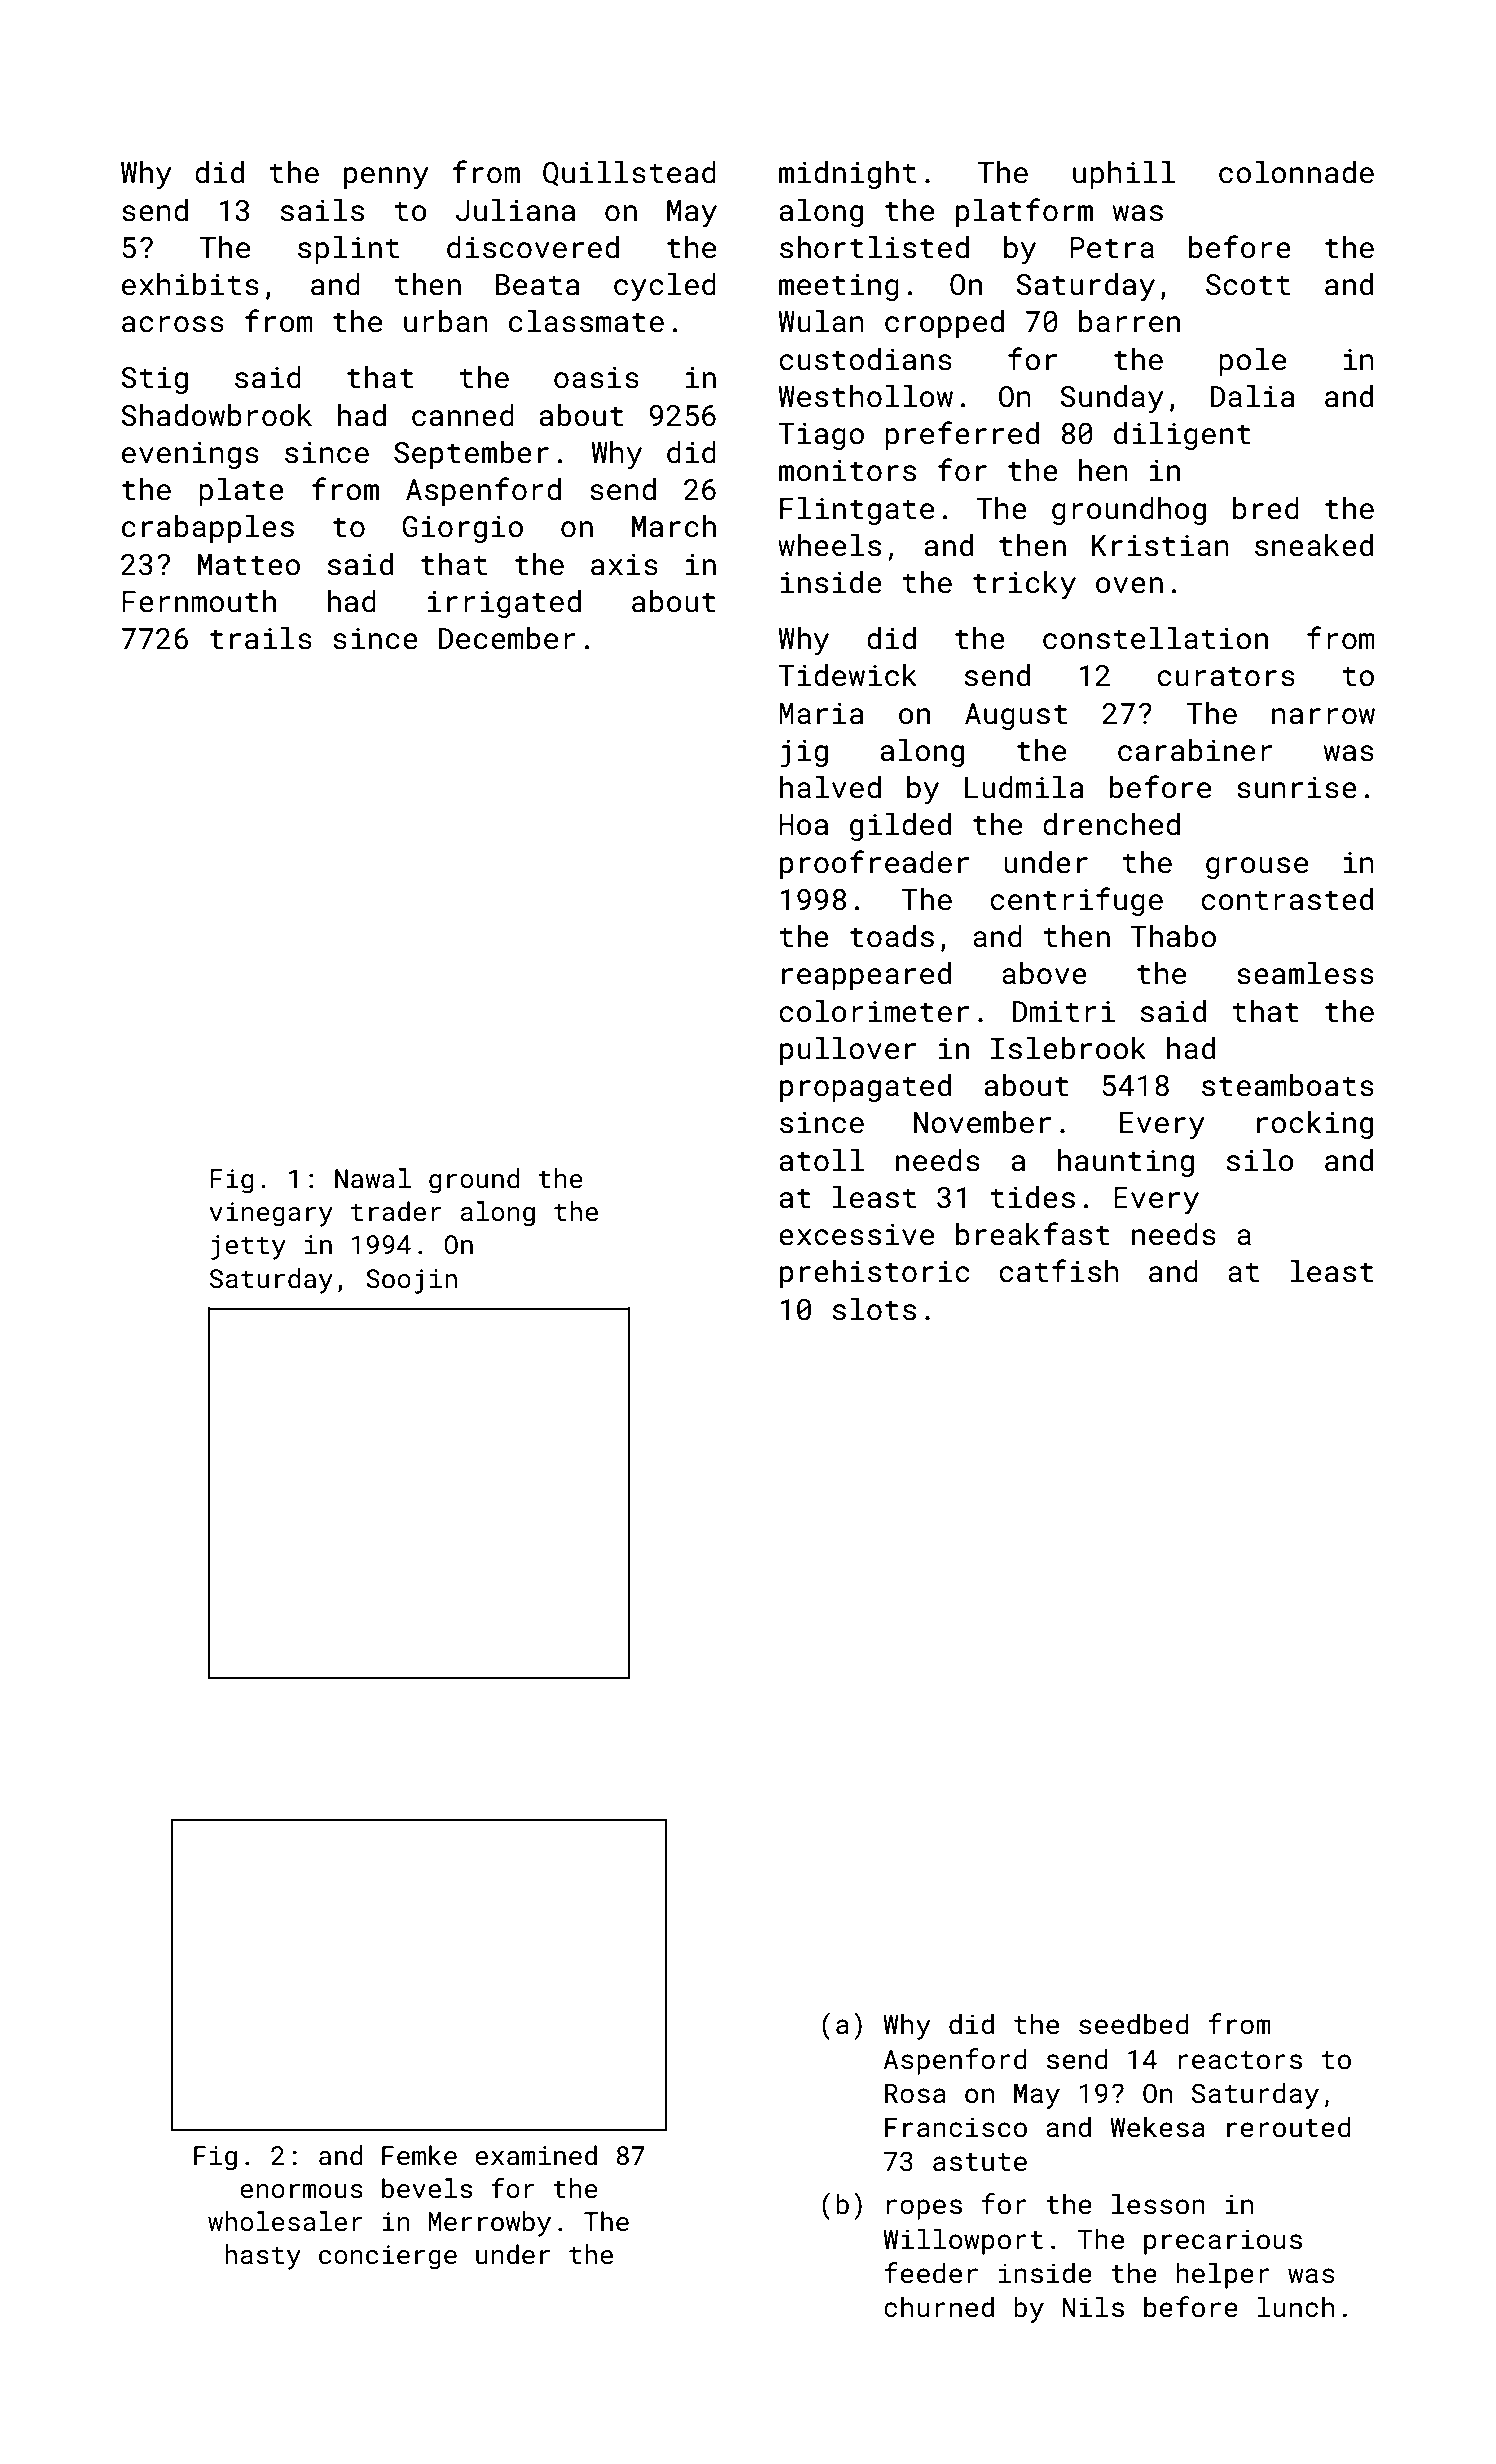 This screenshot has width=1496, height=2464. Describe the element at coordinates (1266, 508) in the screenshot. I see `bred` at that location.
